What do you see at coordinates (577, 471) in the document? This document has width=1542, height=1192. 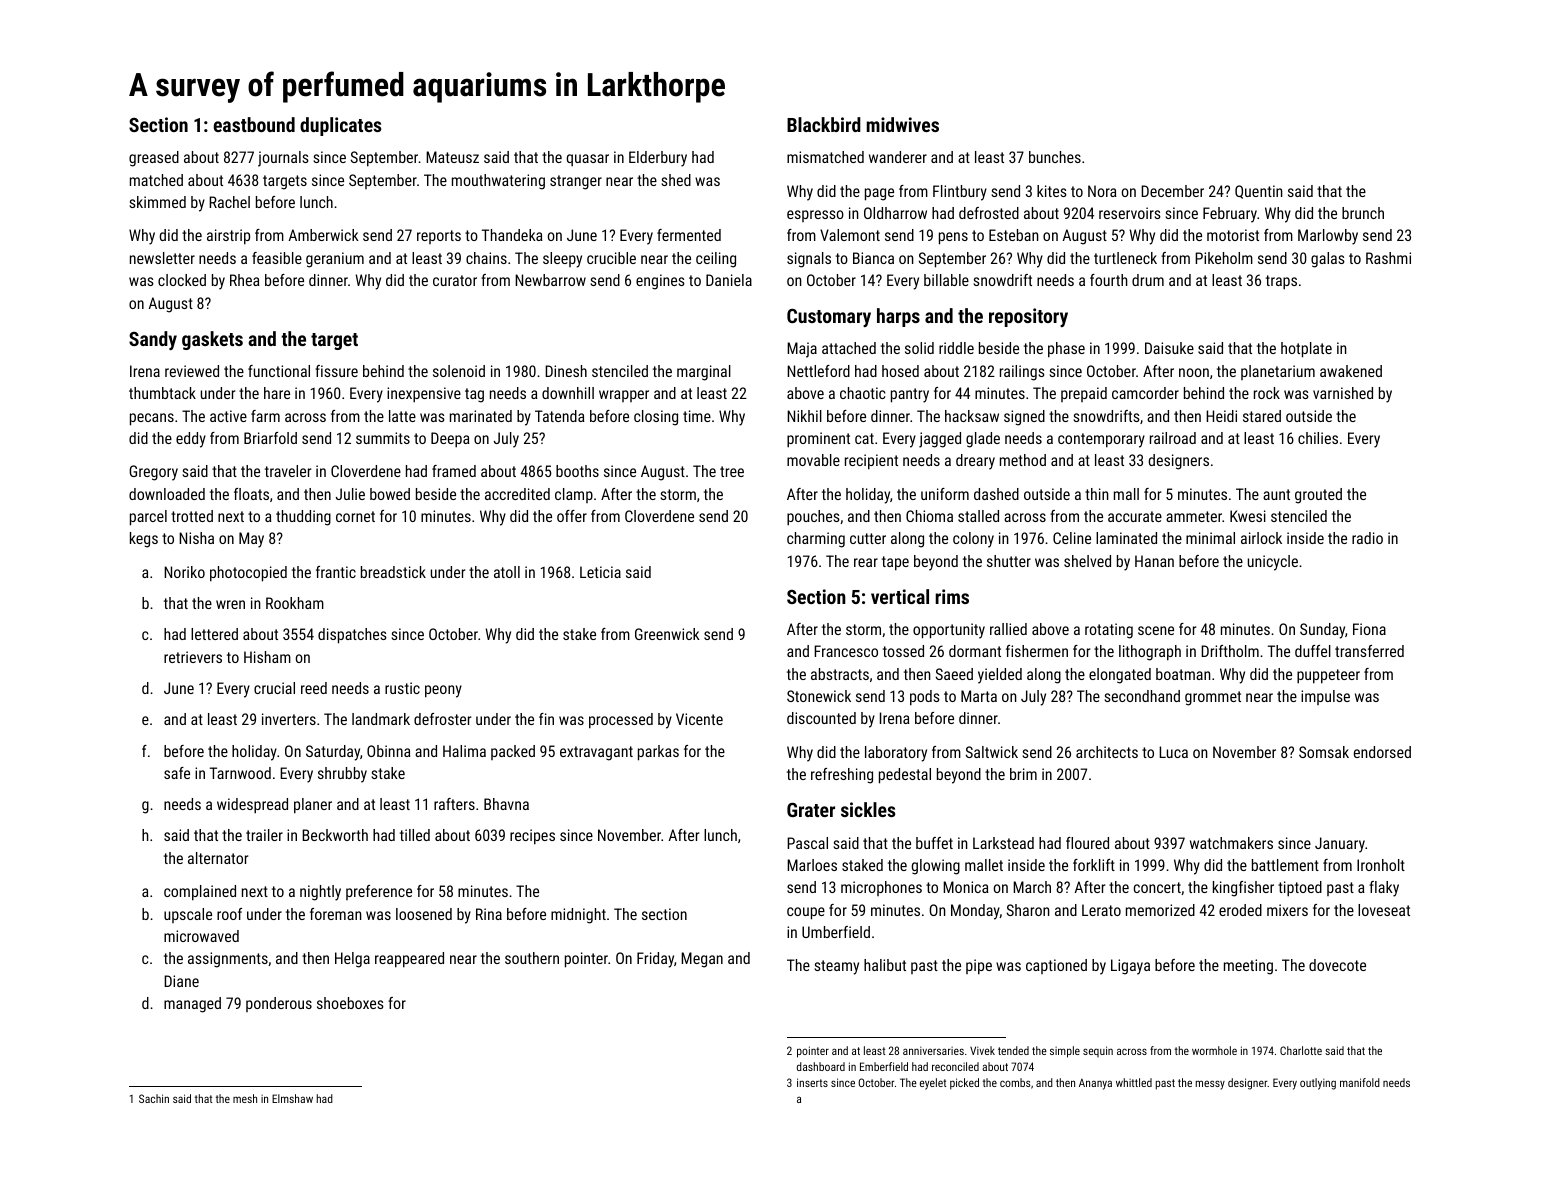 I see `booths` at bounding box center [577, 471].
